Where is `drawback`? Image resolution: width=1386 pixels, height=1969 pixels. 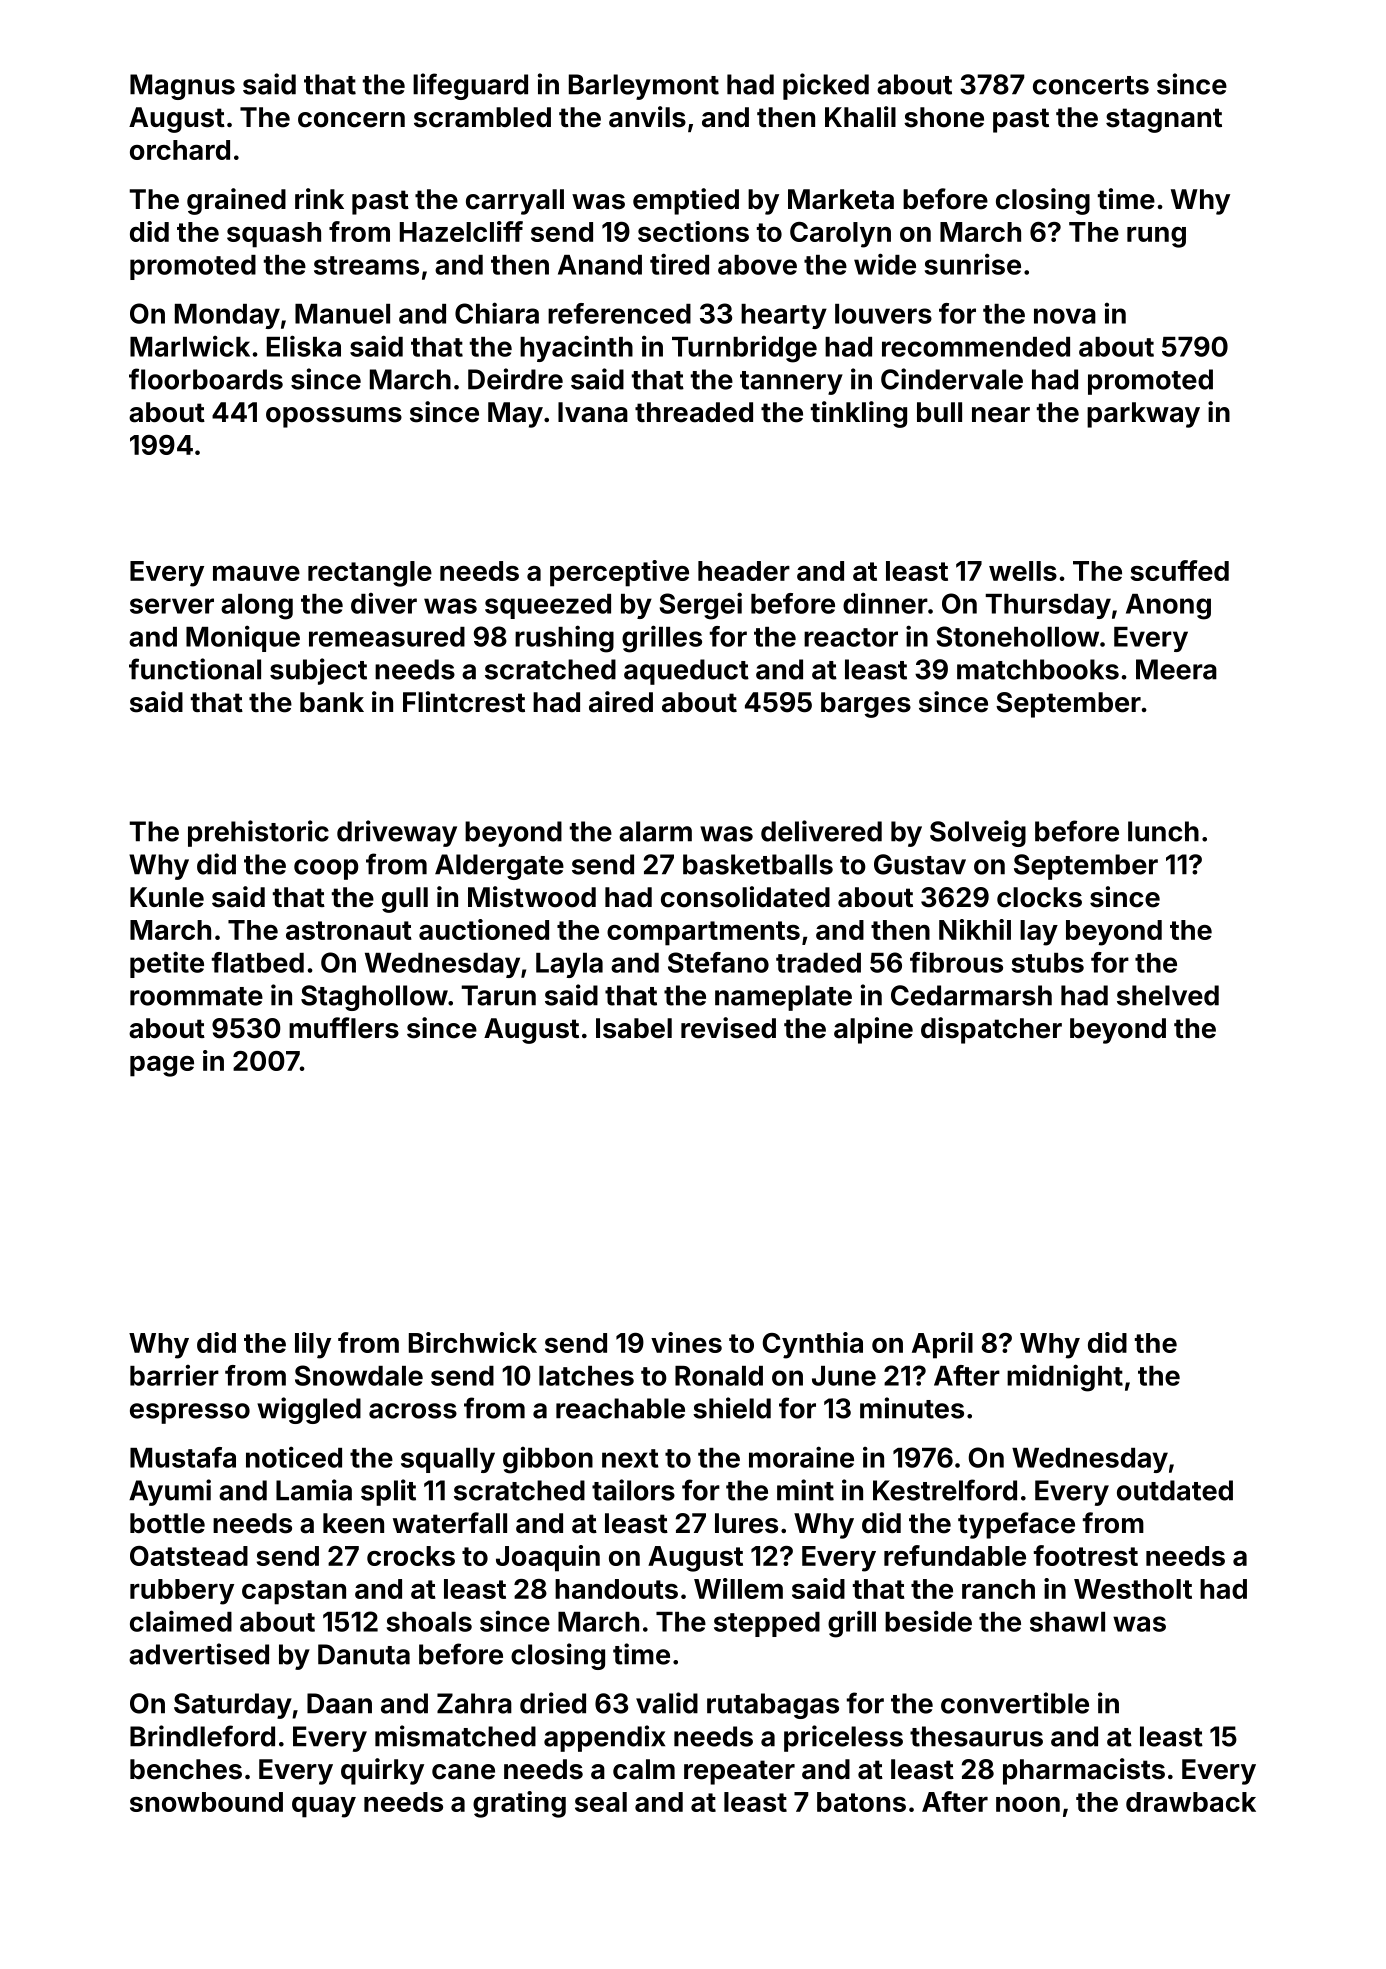 drawback is located at coordinates (1191, 1802).
